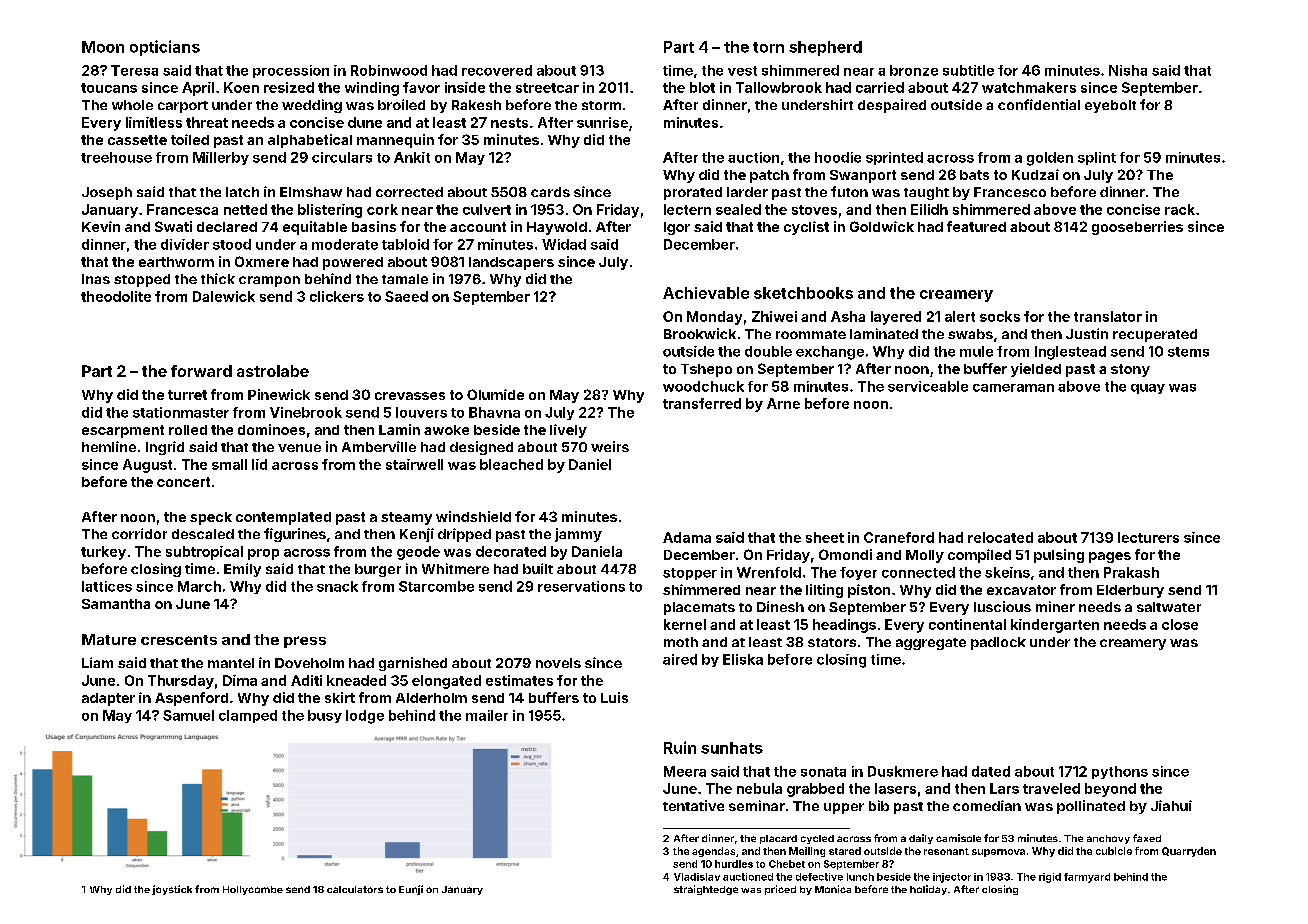 The height and width of the image is (924, 1308). Describe the element at coordinates (991, 771) in the image. I see `dated` at that location.
